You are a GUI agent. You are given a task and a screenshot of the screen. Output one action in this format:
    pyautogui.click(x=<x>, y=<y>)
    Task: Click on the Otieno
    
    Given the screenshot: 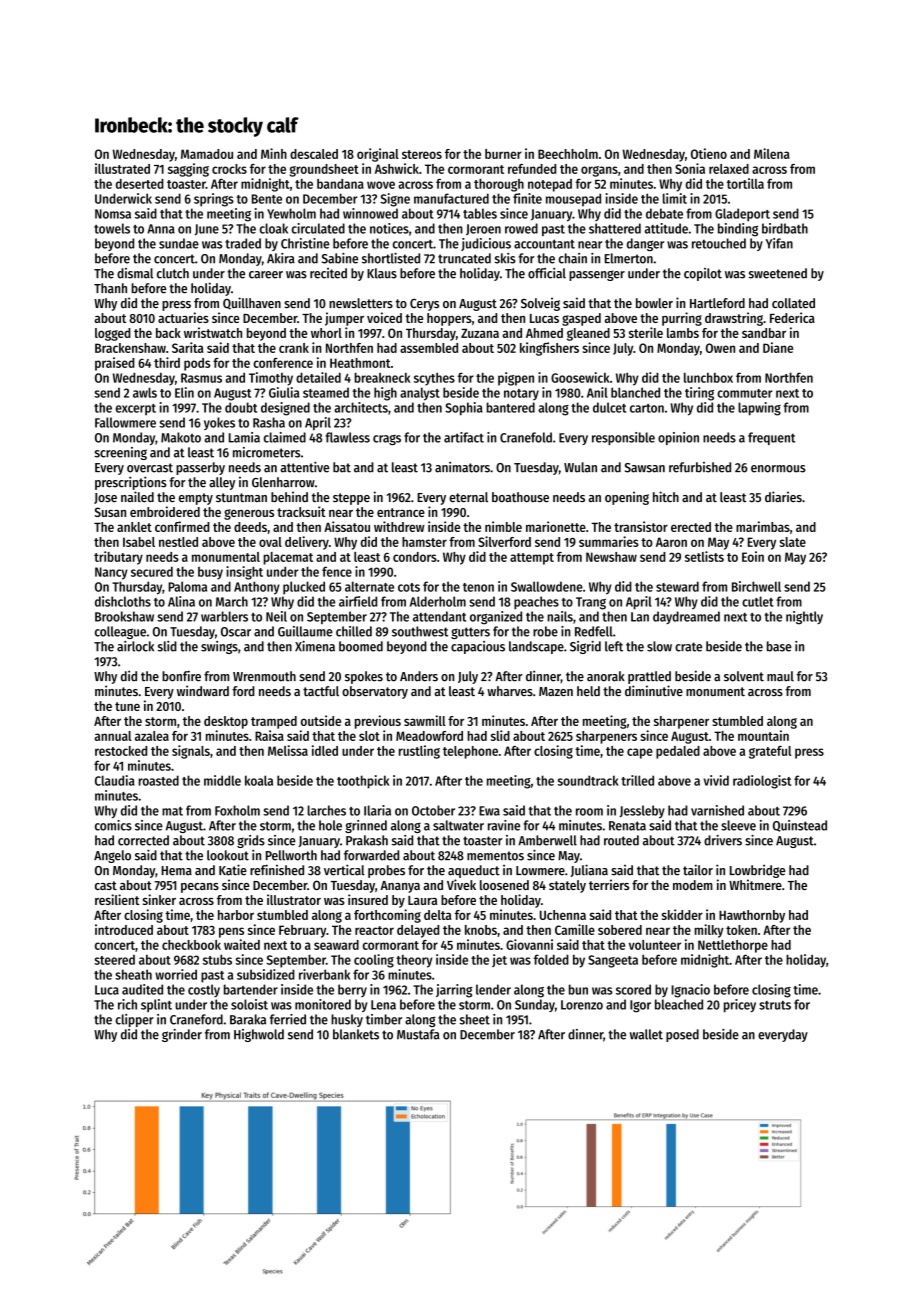 What is the action you would take?
    pyautogui.click(x=709, y=153)
